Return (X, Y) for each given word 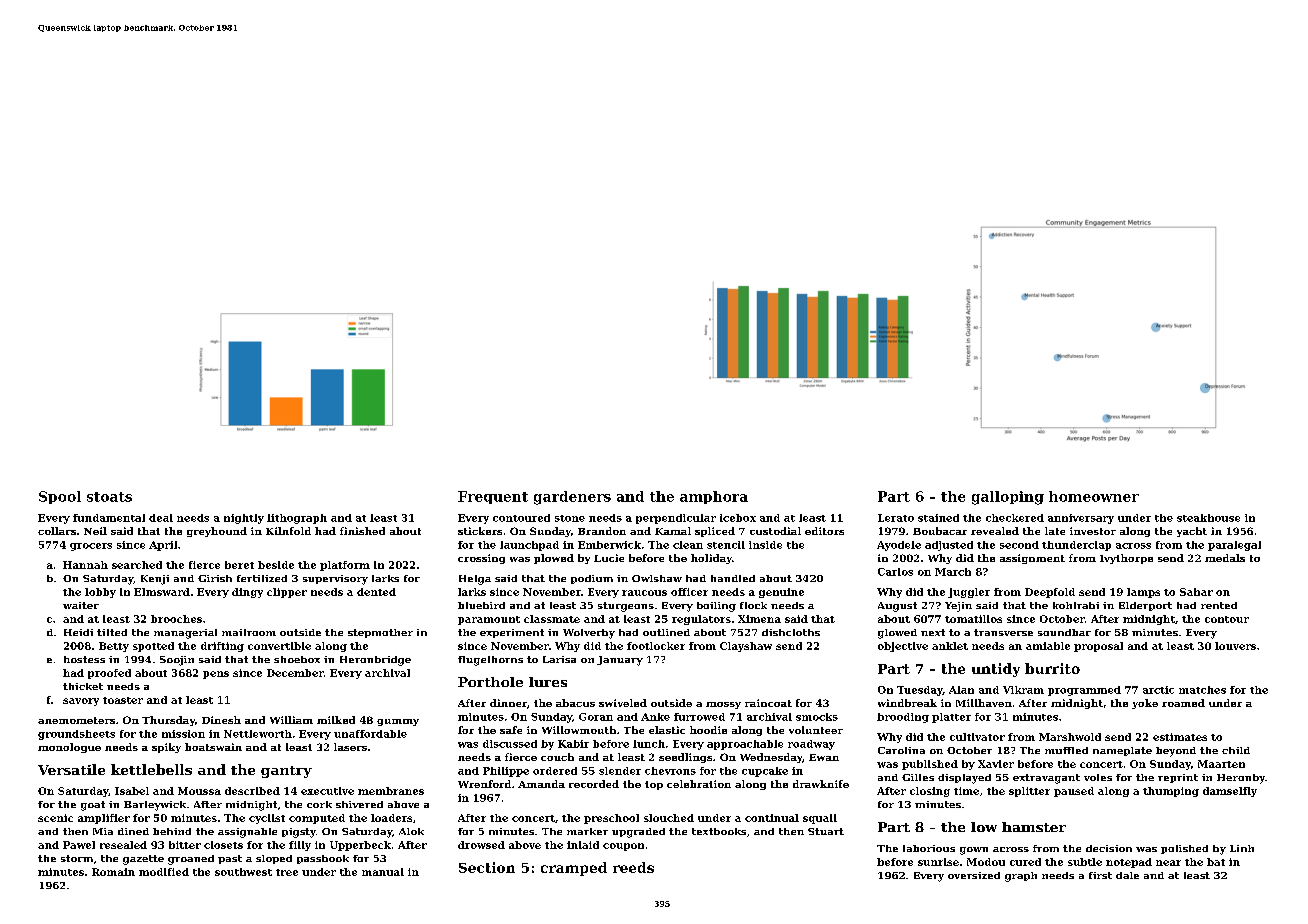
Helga (475, 580)
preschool (611, 819)
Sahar (1196, 592)
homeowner (1094, 496)
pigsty (299, 833)
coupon (623, 847)
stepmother (380, 633)
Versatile (71, 769)
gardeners (572, 498)
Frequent (493, 497)
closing (930, 792)
